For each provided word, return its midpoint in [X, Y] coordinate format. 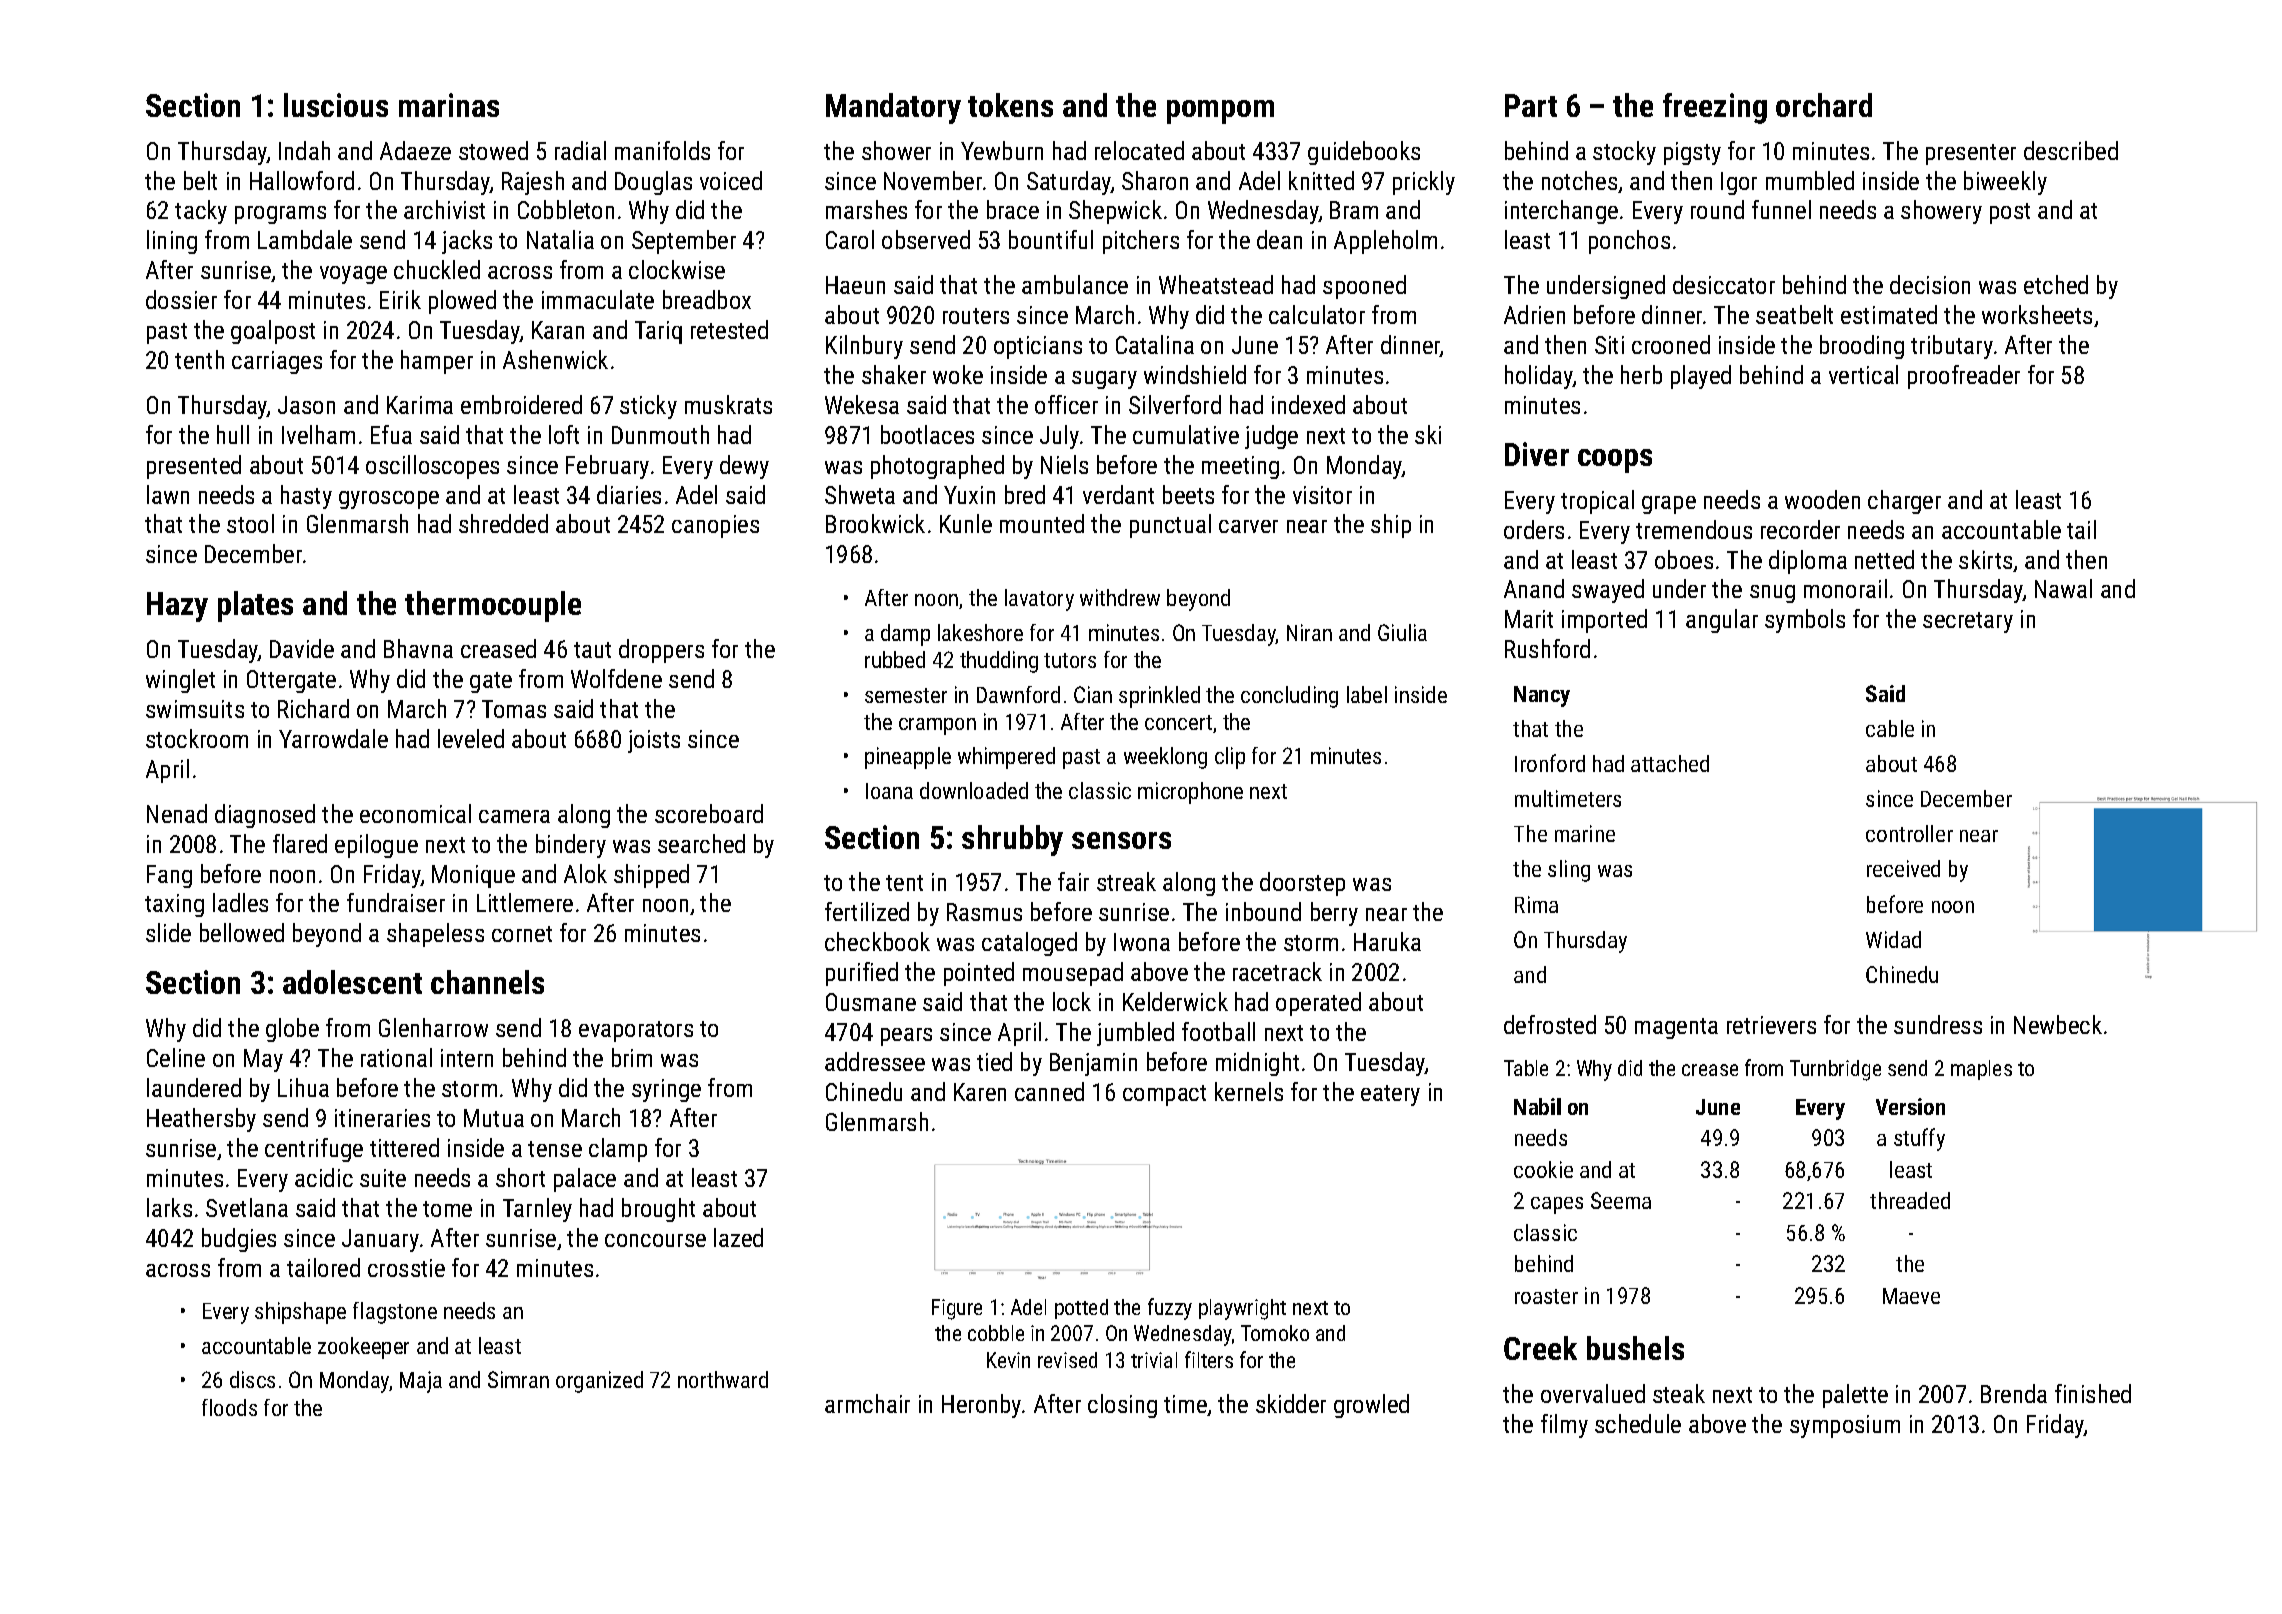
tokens [1010, 105]
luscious [336, 105]
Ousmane [871, 1002]
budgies [239, 1240]
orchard [1824, 105]
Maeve [1911, 1296]
